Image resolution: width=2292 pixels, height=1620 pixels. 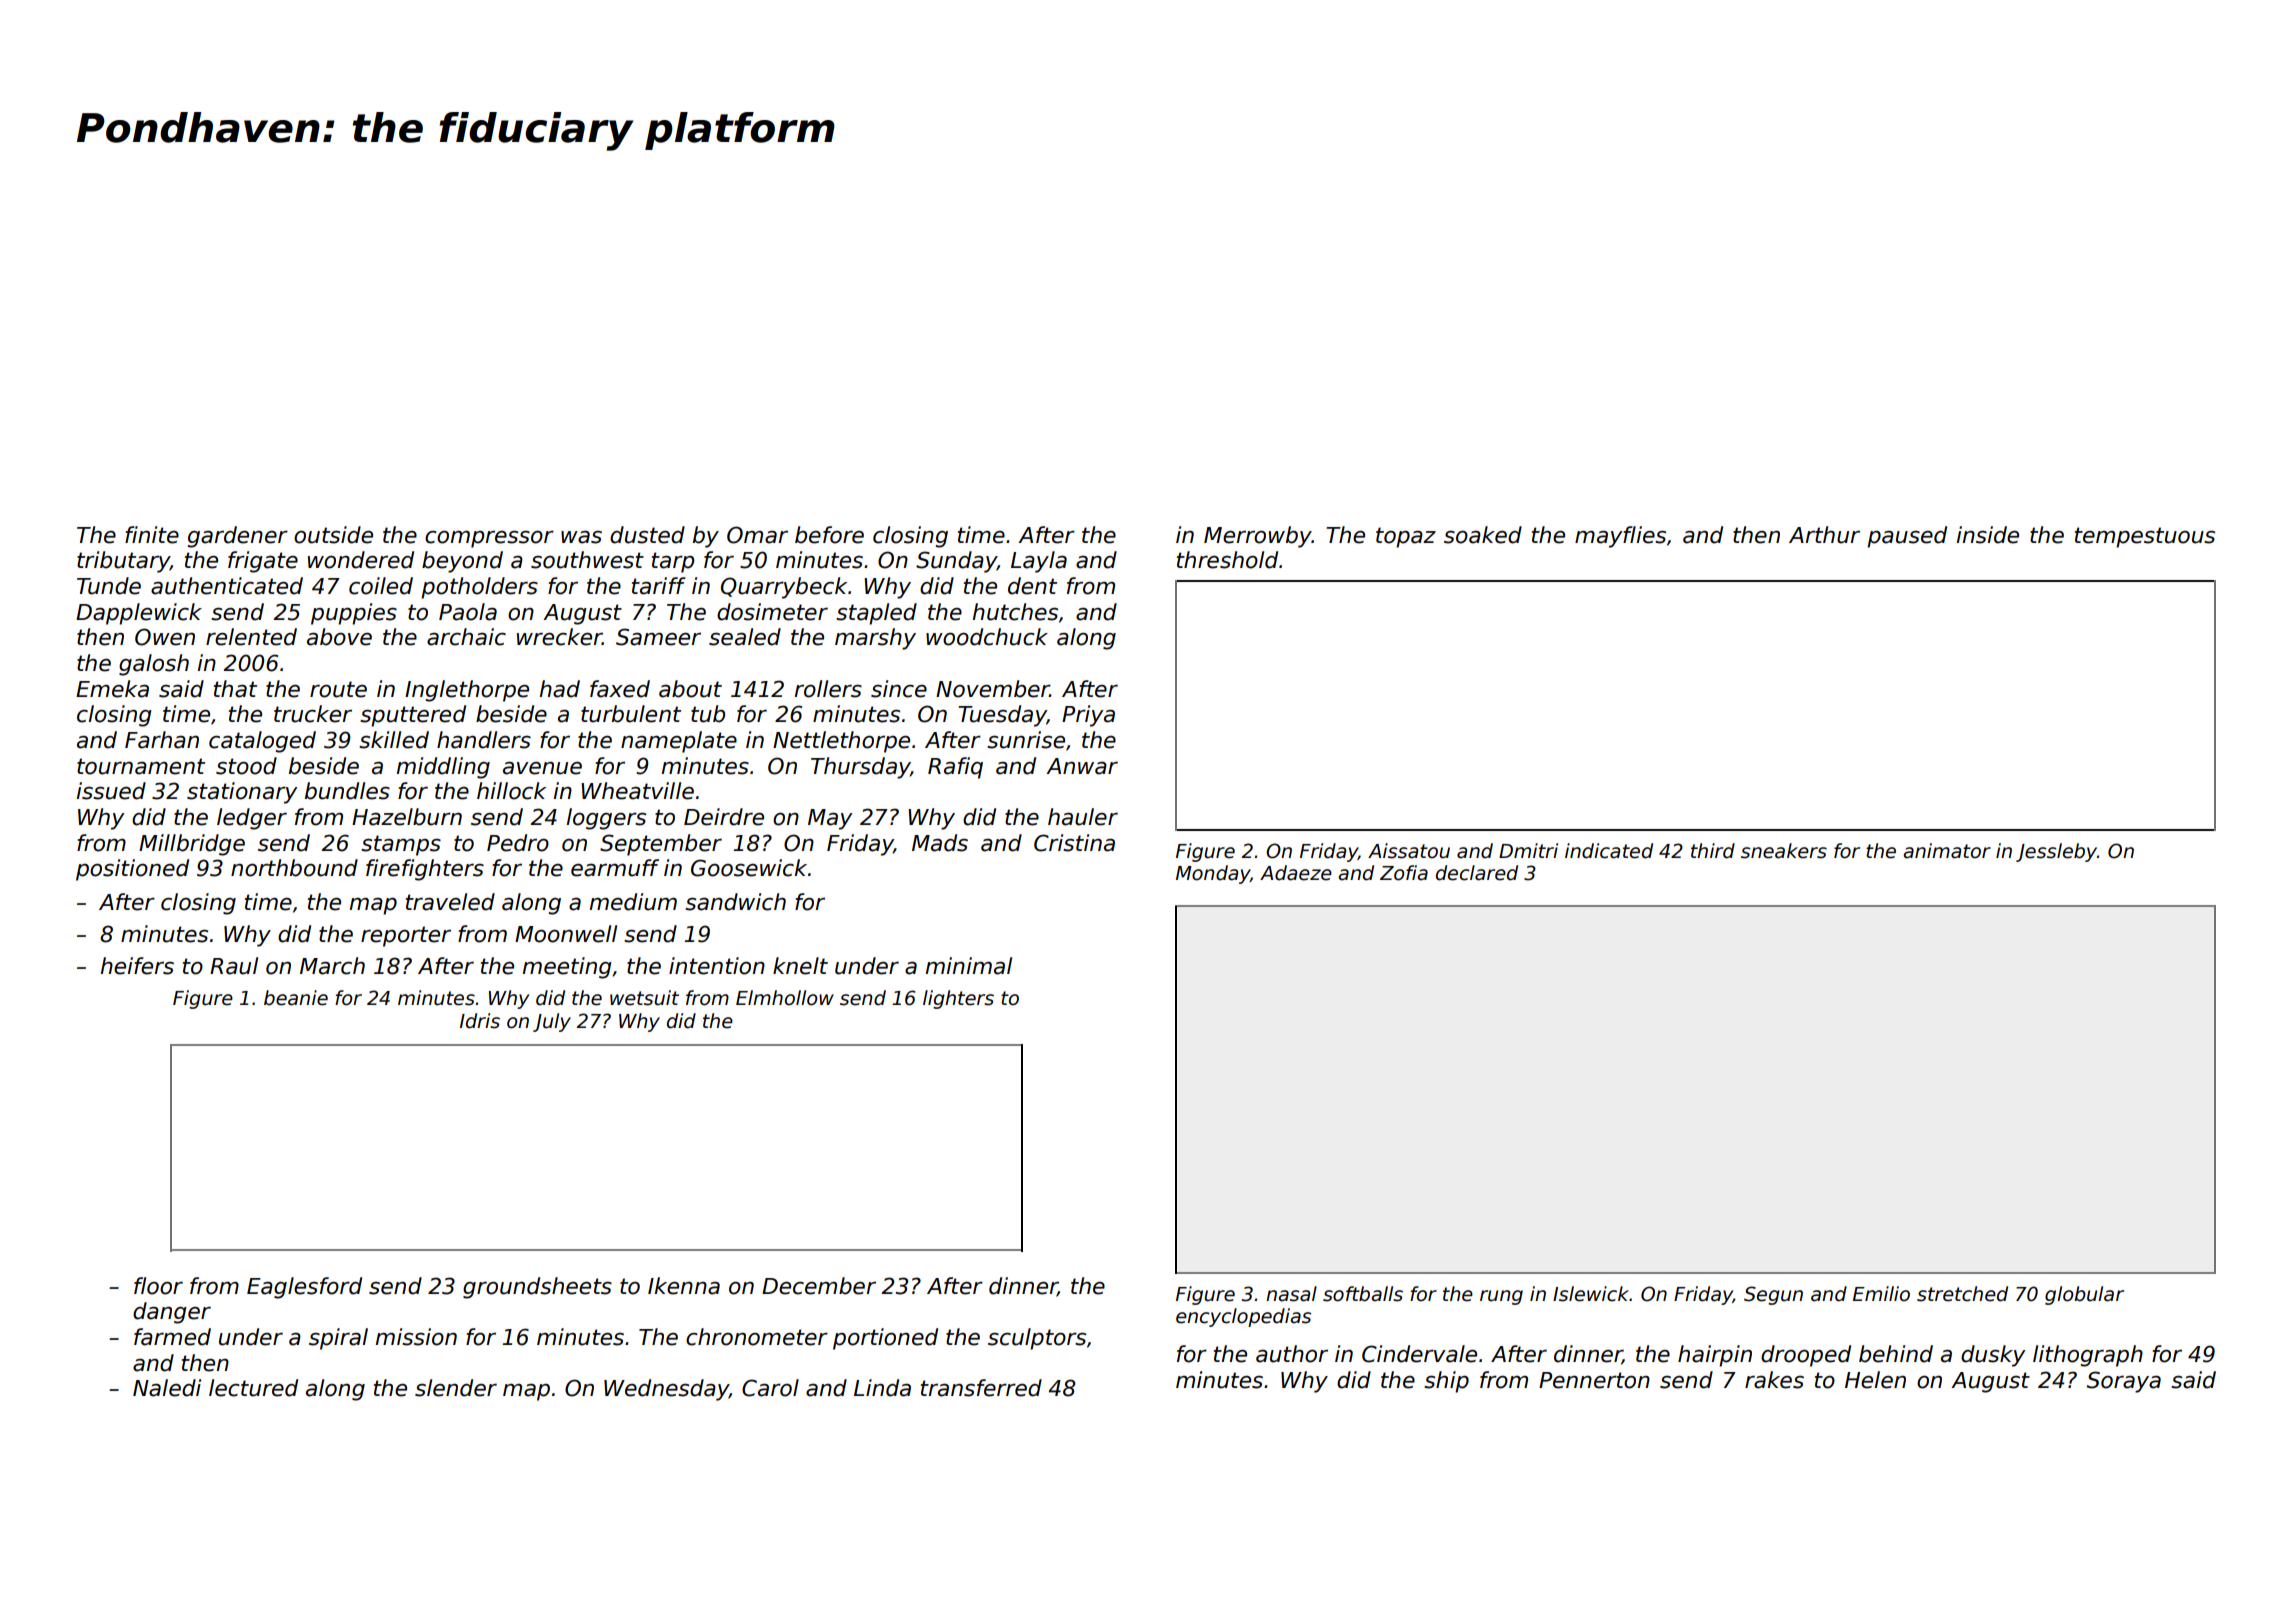 I want to click on sculptors, so click(x=1037, y=1339).
